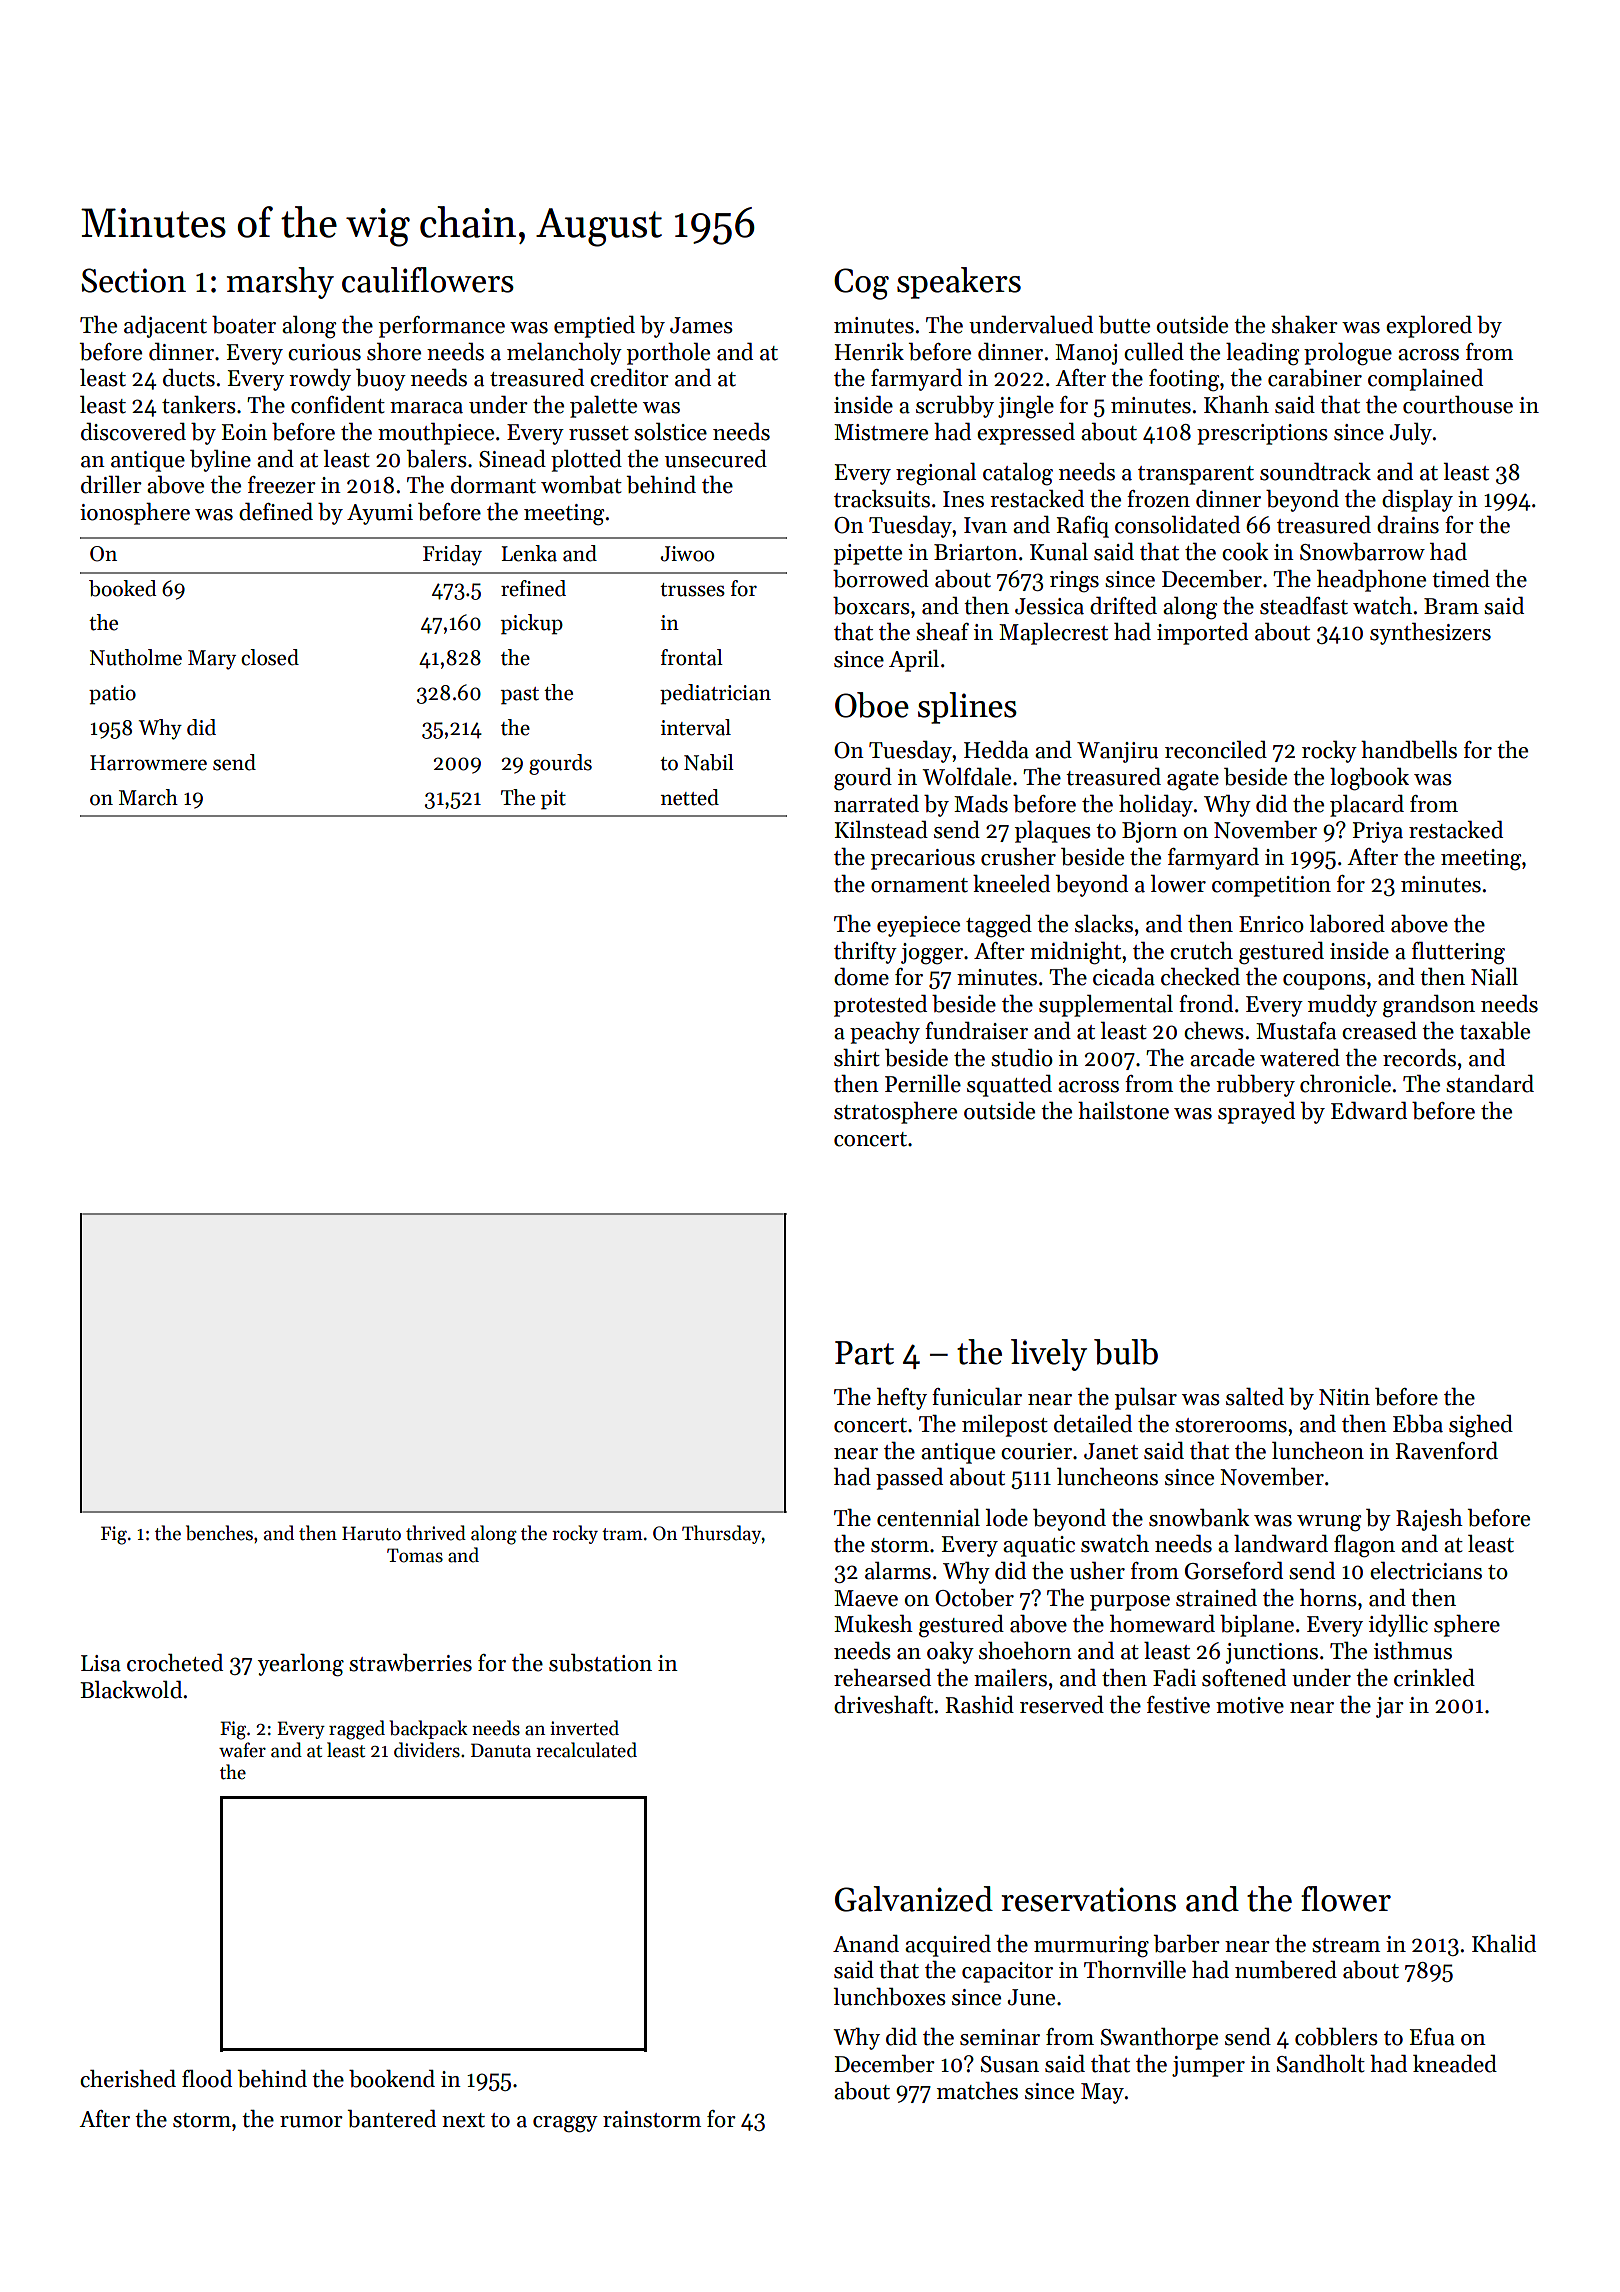 The image size is (1620, 2292). I want to click on pit, so click(553, 800).
